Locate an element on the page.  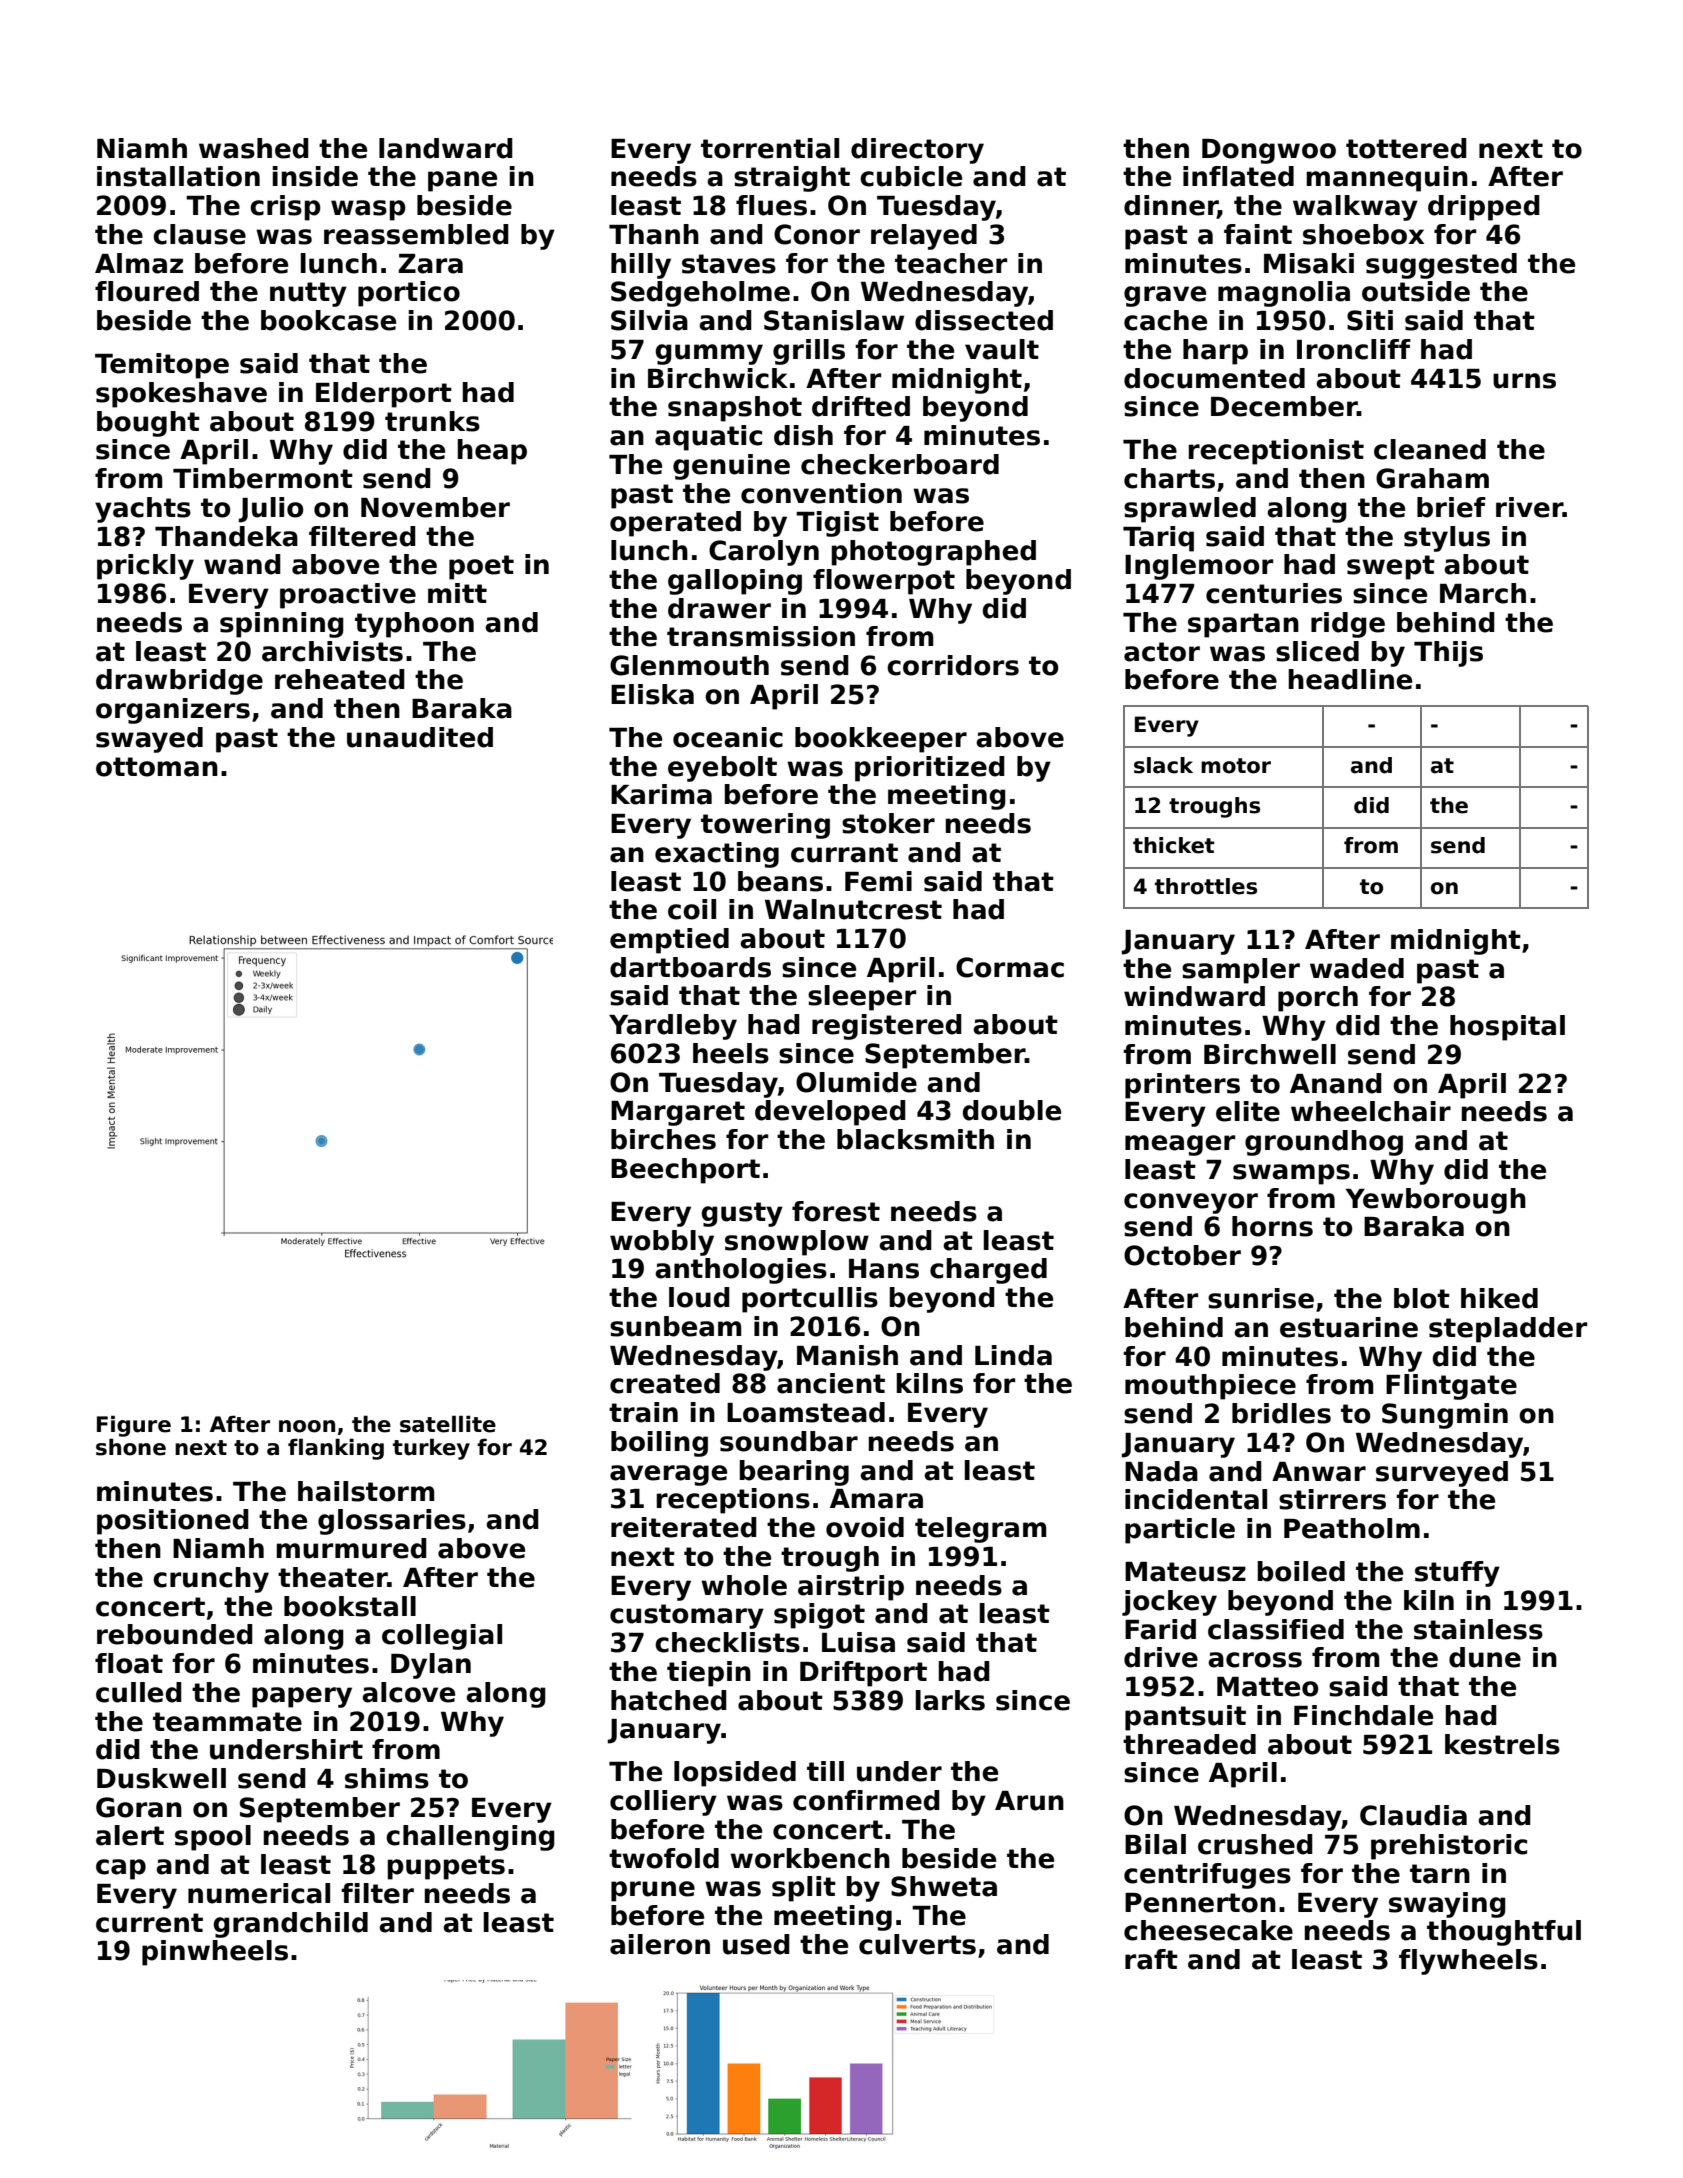
Graham is located at coordinates (1432, 478).
